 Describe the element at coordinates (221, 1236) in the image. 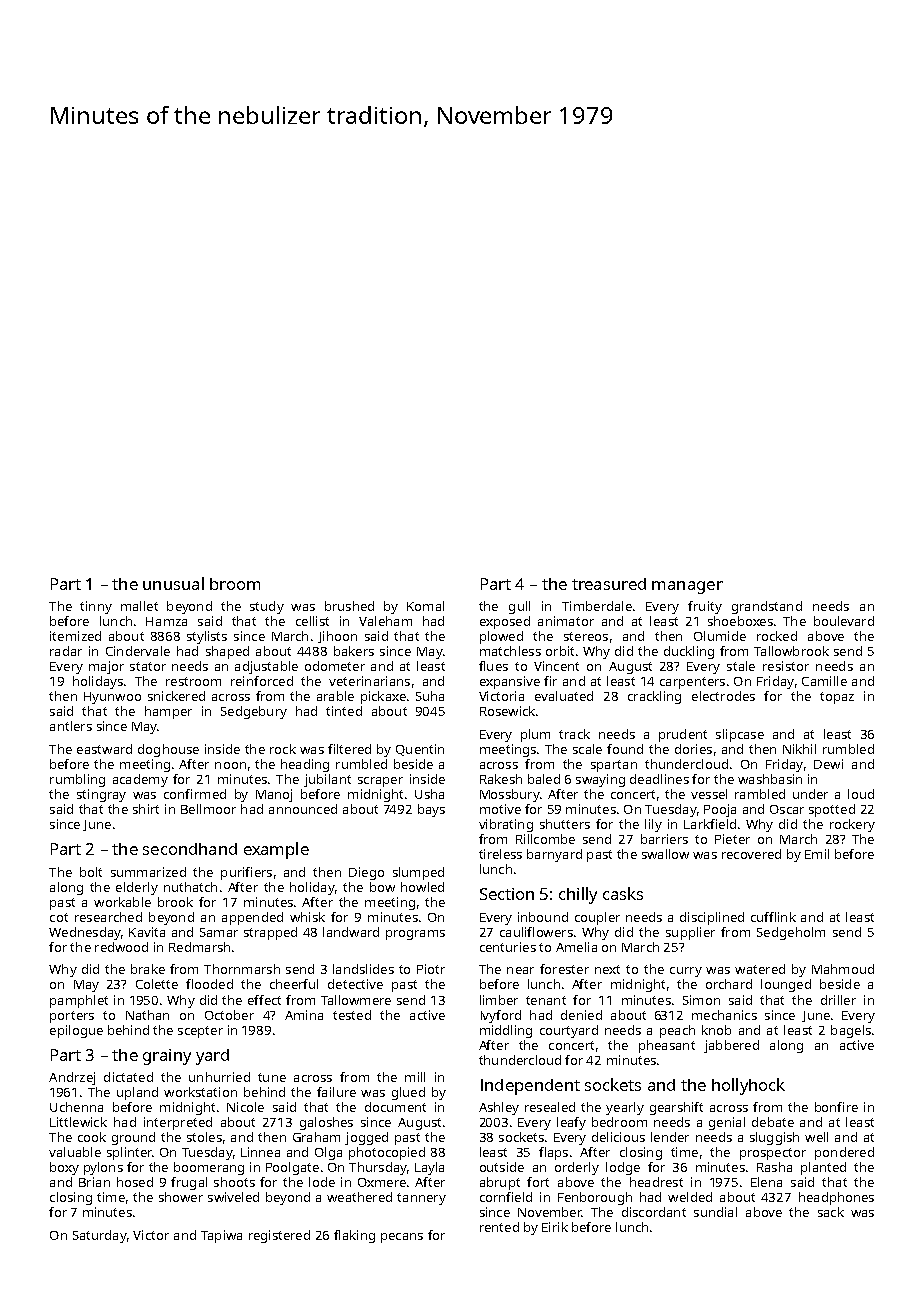

I see `Tapiwa` at that location.
